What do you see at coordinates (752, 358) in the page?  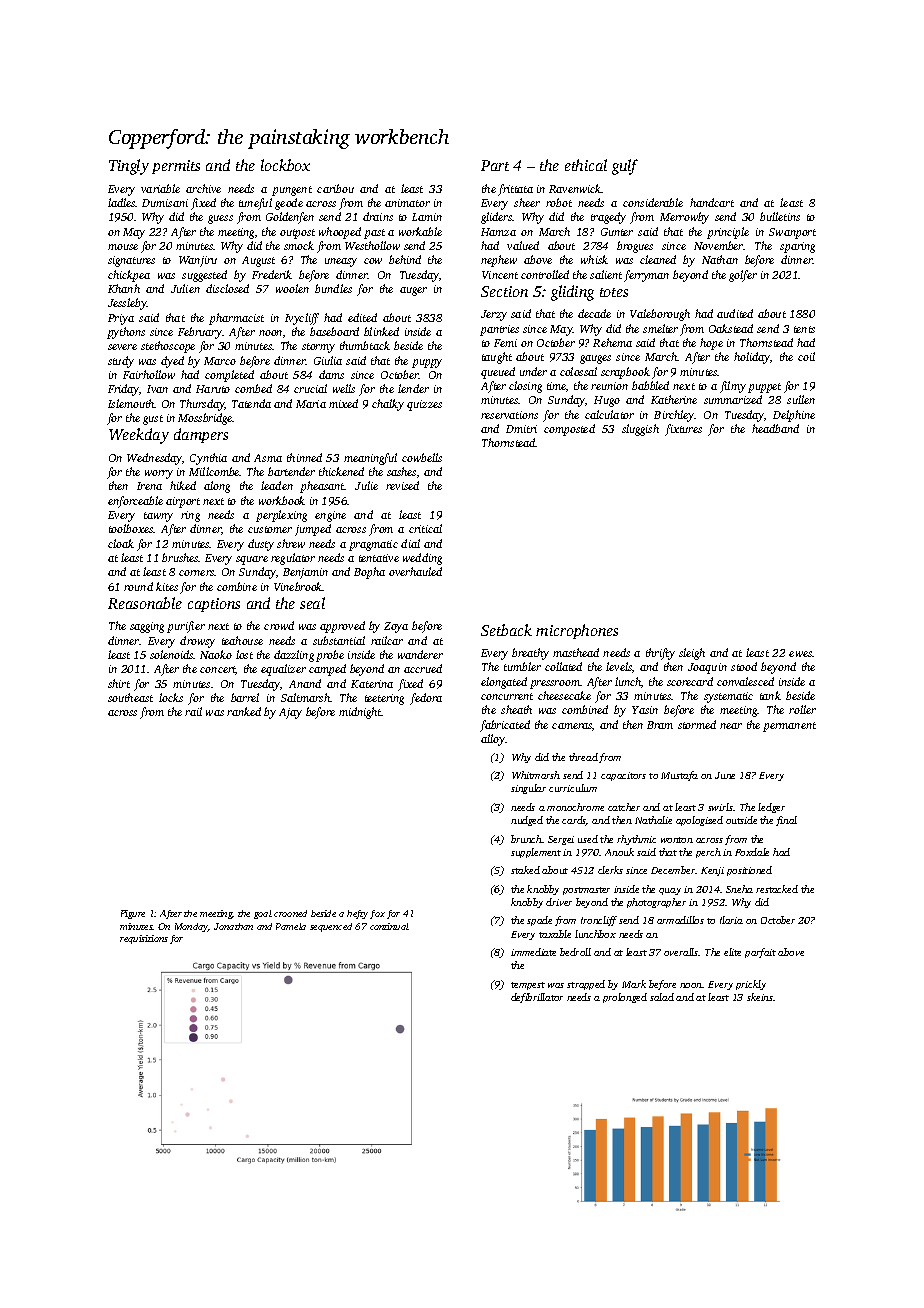 I see `holiday` at bounding box center [752, 358].
